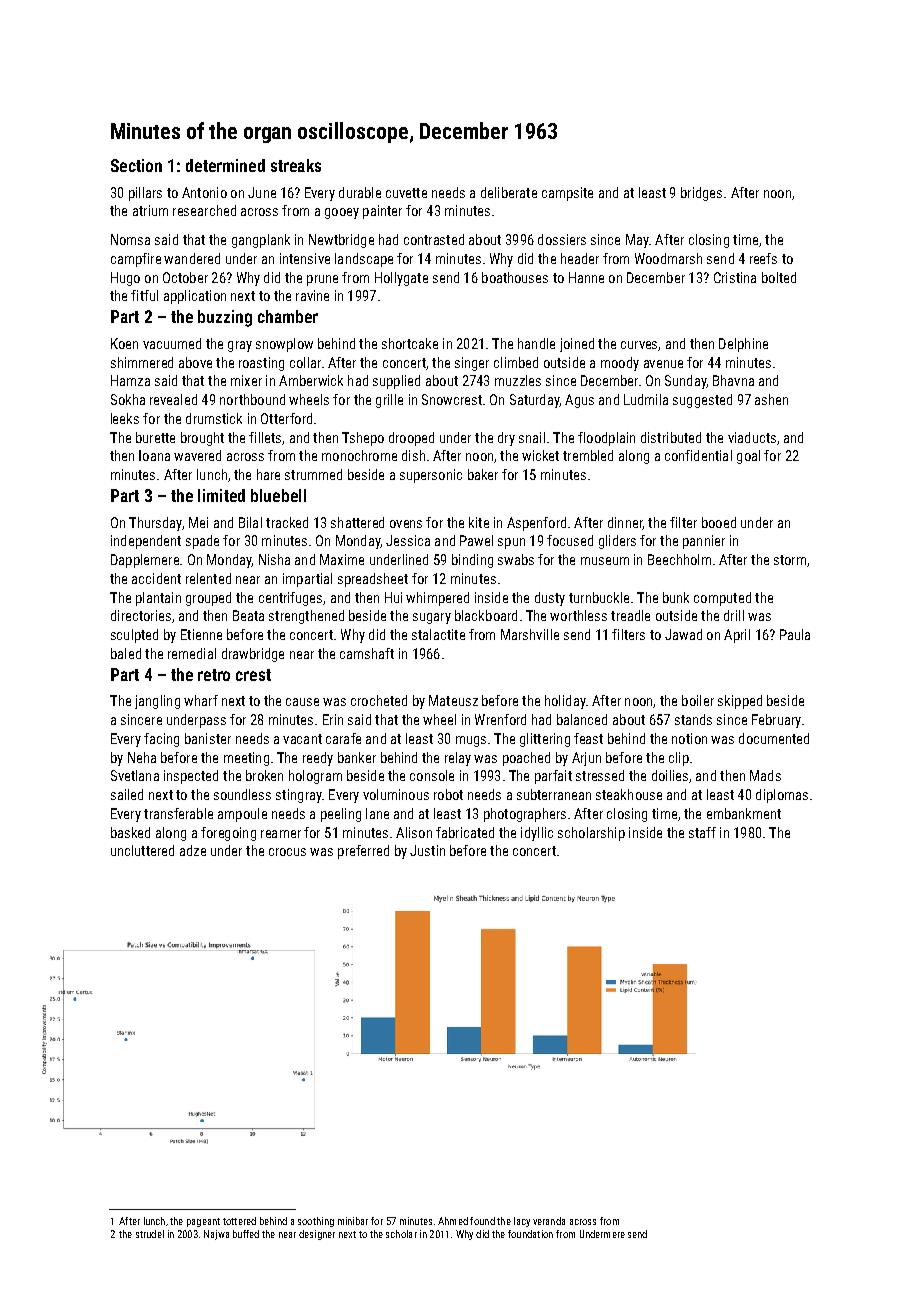 This document has width=924, height=1308. Describe the element at coordinates (646, 399) in the document. I see `Ludmila` at that location.
